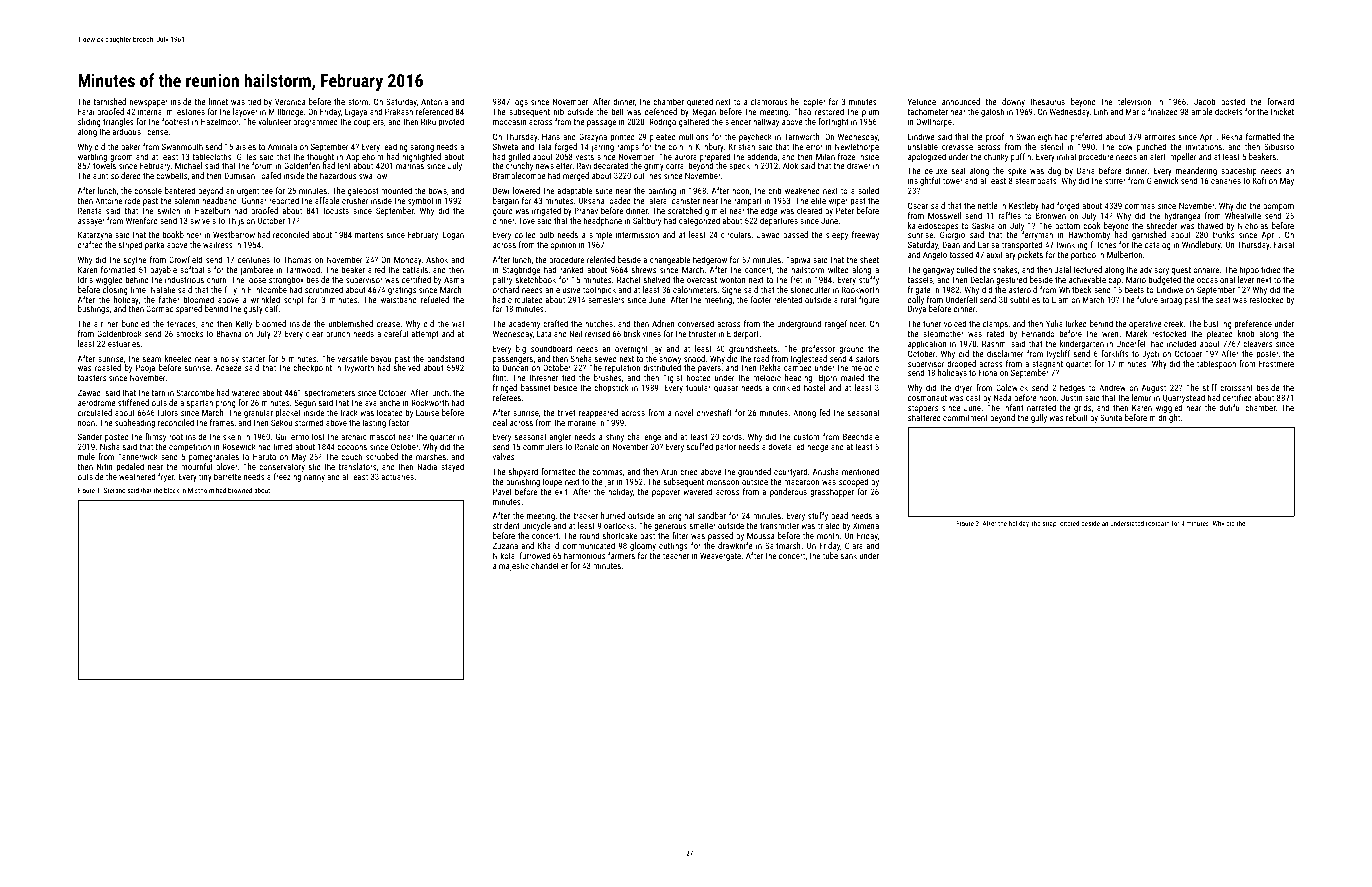 Image resolution: width=1372 pixels, height=887 pixels. I want to click on dutiful, so click(1230, 407).
